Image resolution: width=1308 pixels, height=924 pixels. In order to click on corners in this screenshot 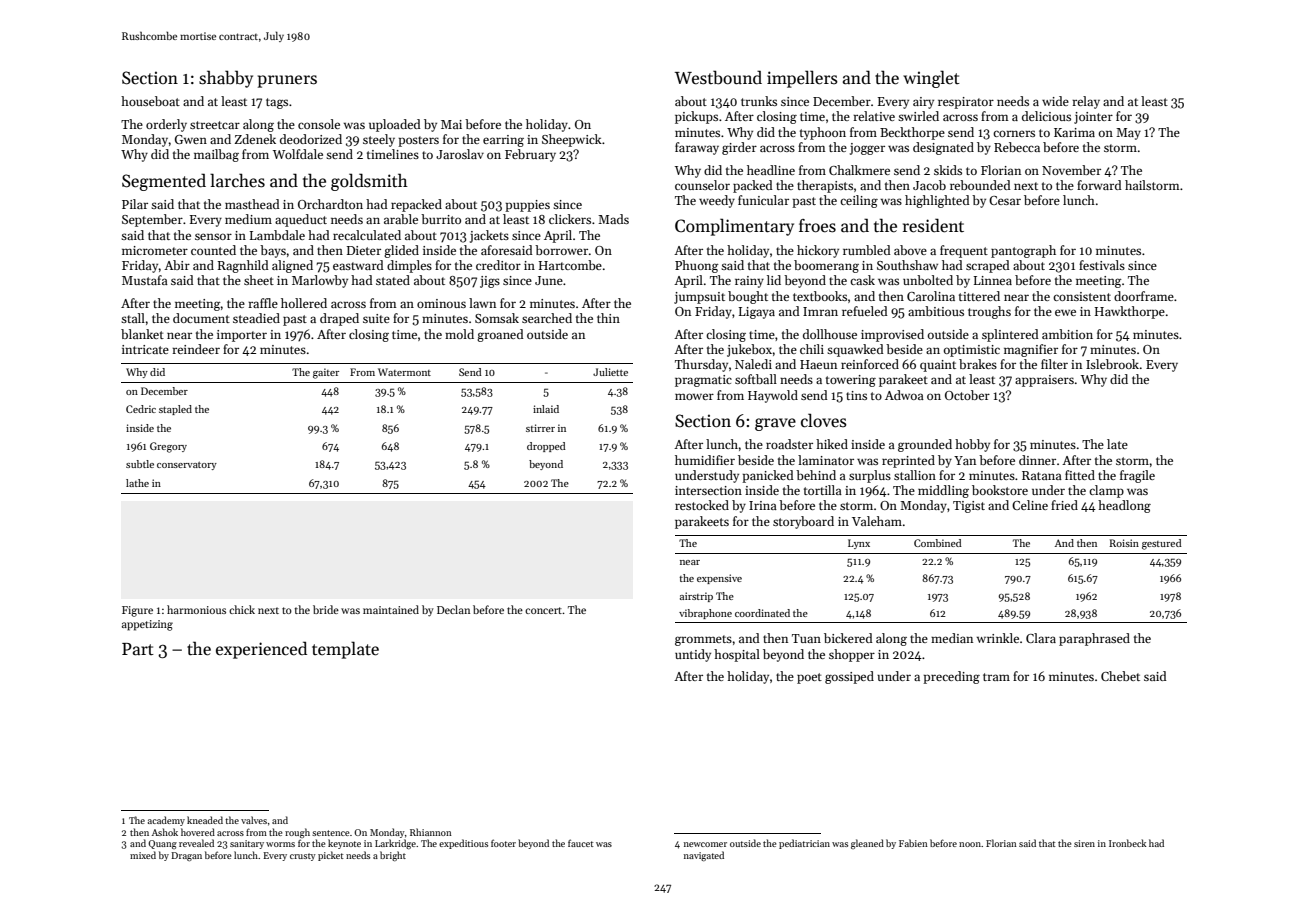, I will do `click(1014, 133)`.
